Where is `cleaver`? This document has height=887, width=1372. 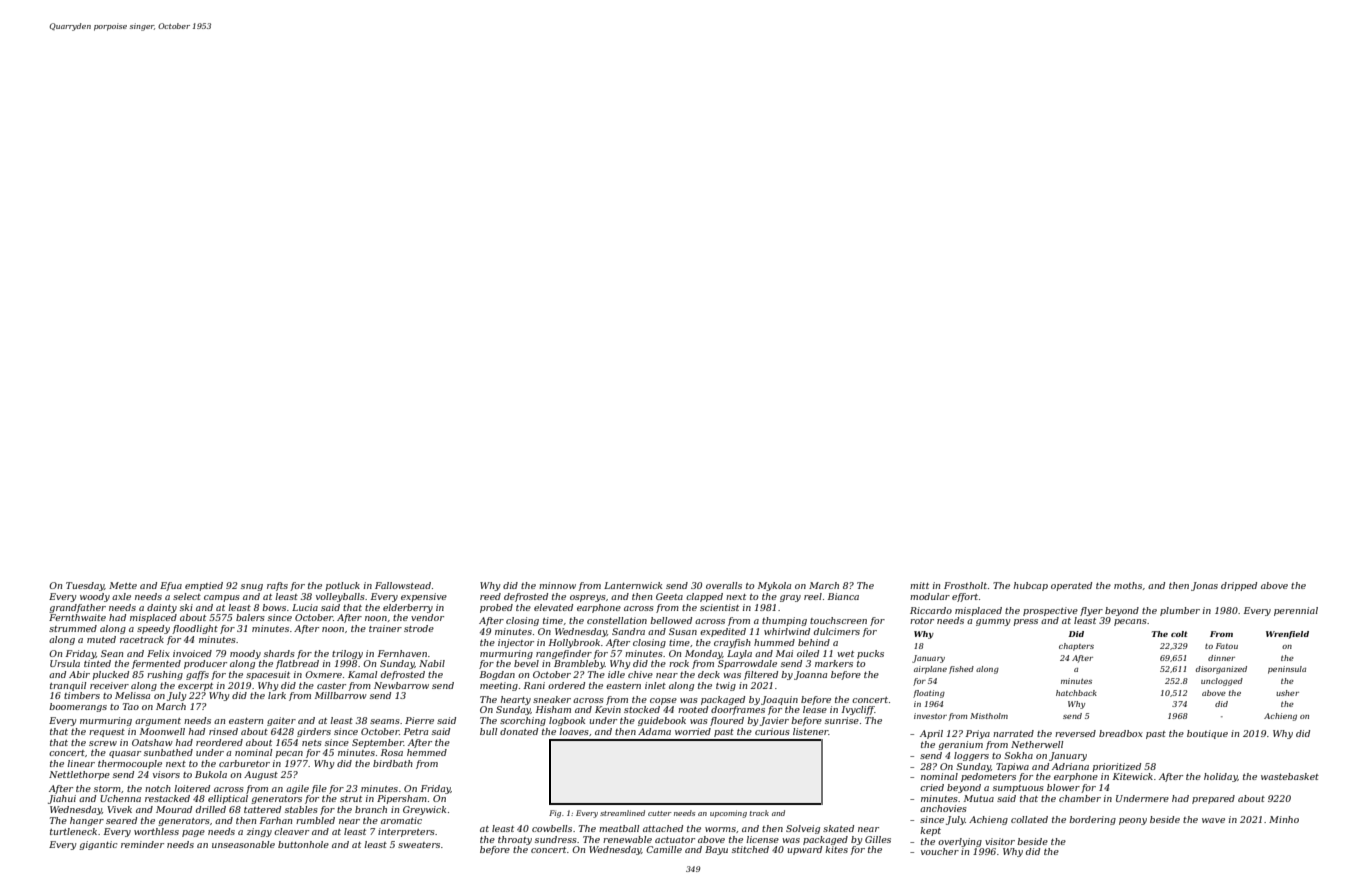 cleaver is located at coordinates (291, 831).
